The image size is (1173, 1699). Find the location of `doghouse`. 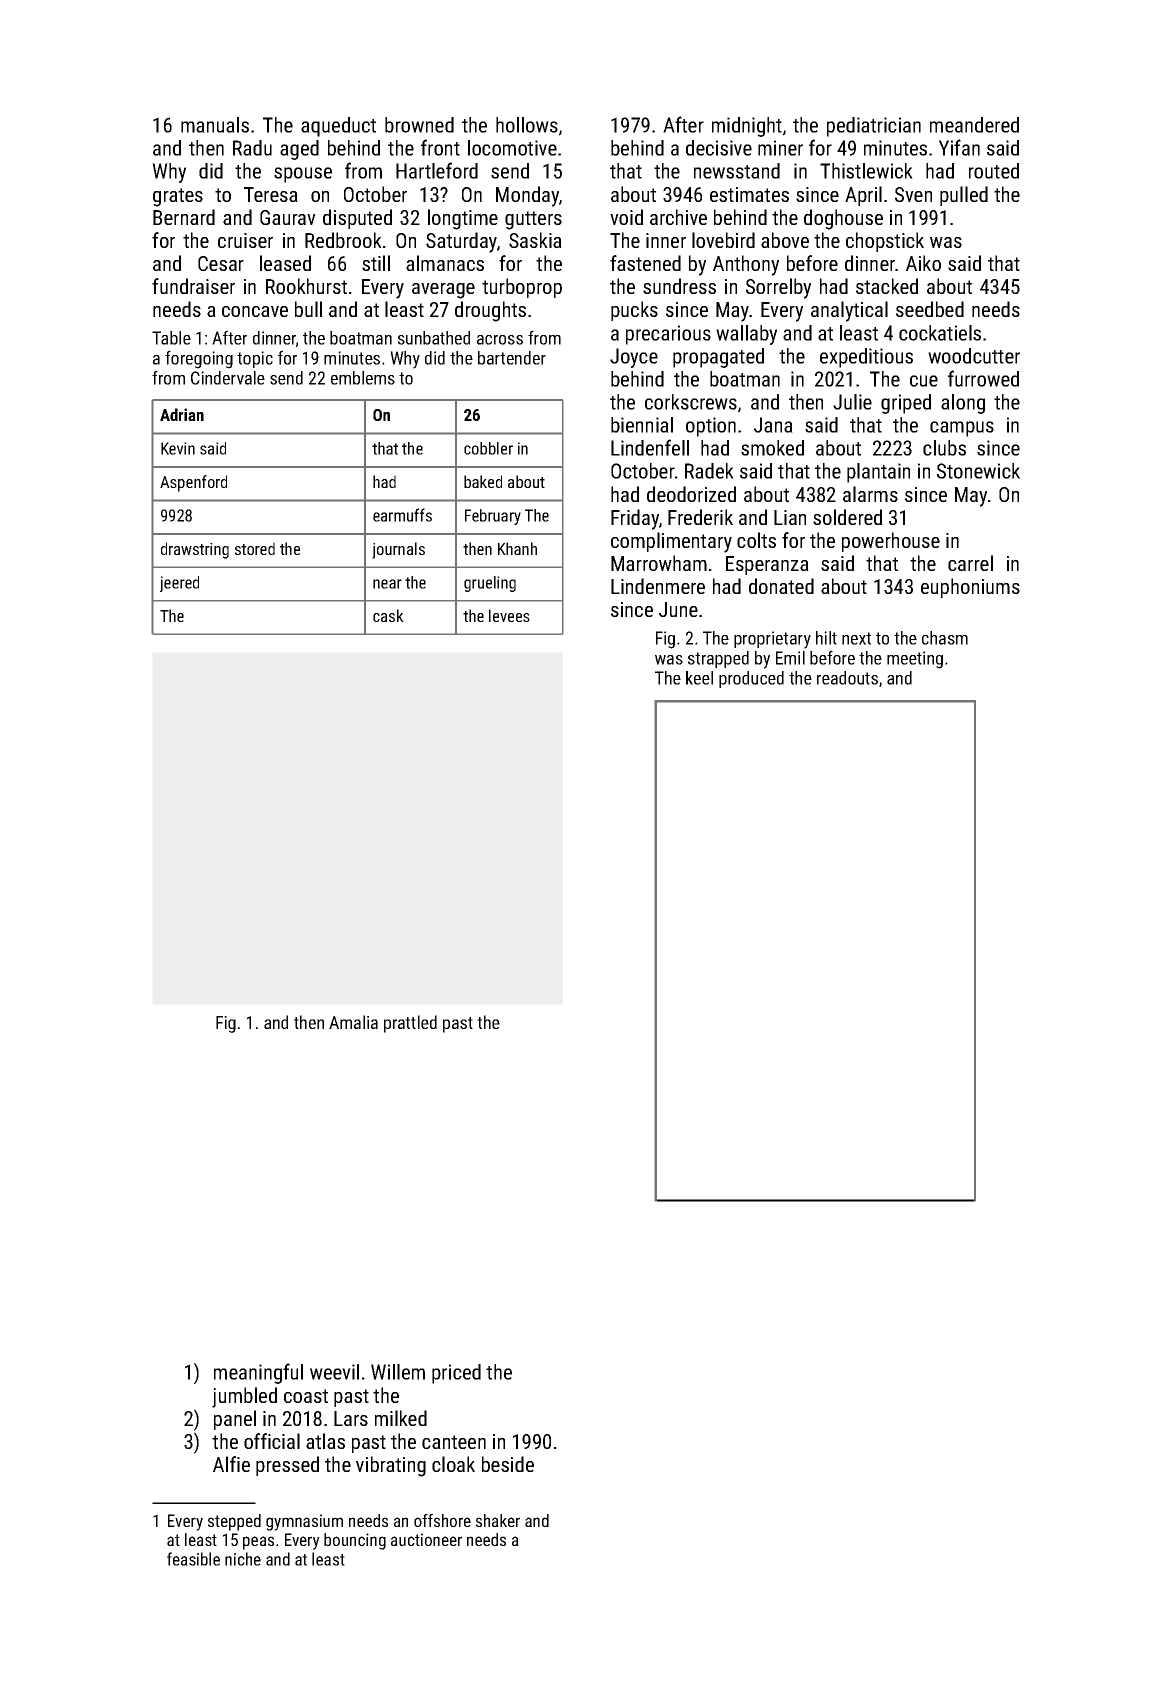

doghouse is located at coordinates (843, 219).
